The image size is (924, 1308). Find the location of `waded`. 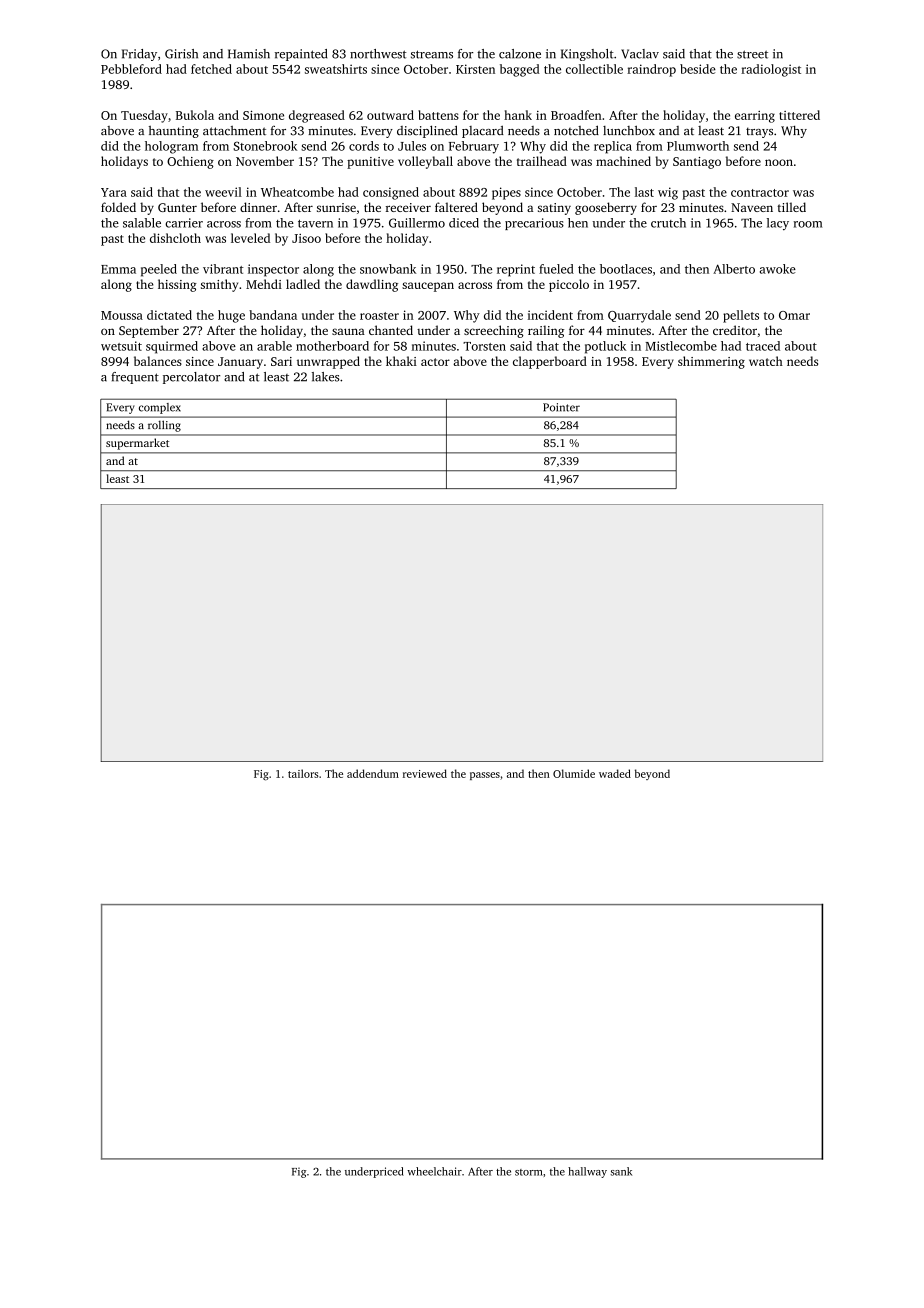

waded is located at coordinates (615, 773).
